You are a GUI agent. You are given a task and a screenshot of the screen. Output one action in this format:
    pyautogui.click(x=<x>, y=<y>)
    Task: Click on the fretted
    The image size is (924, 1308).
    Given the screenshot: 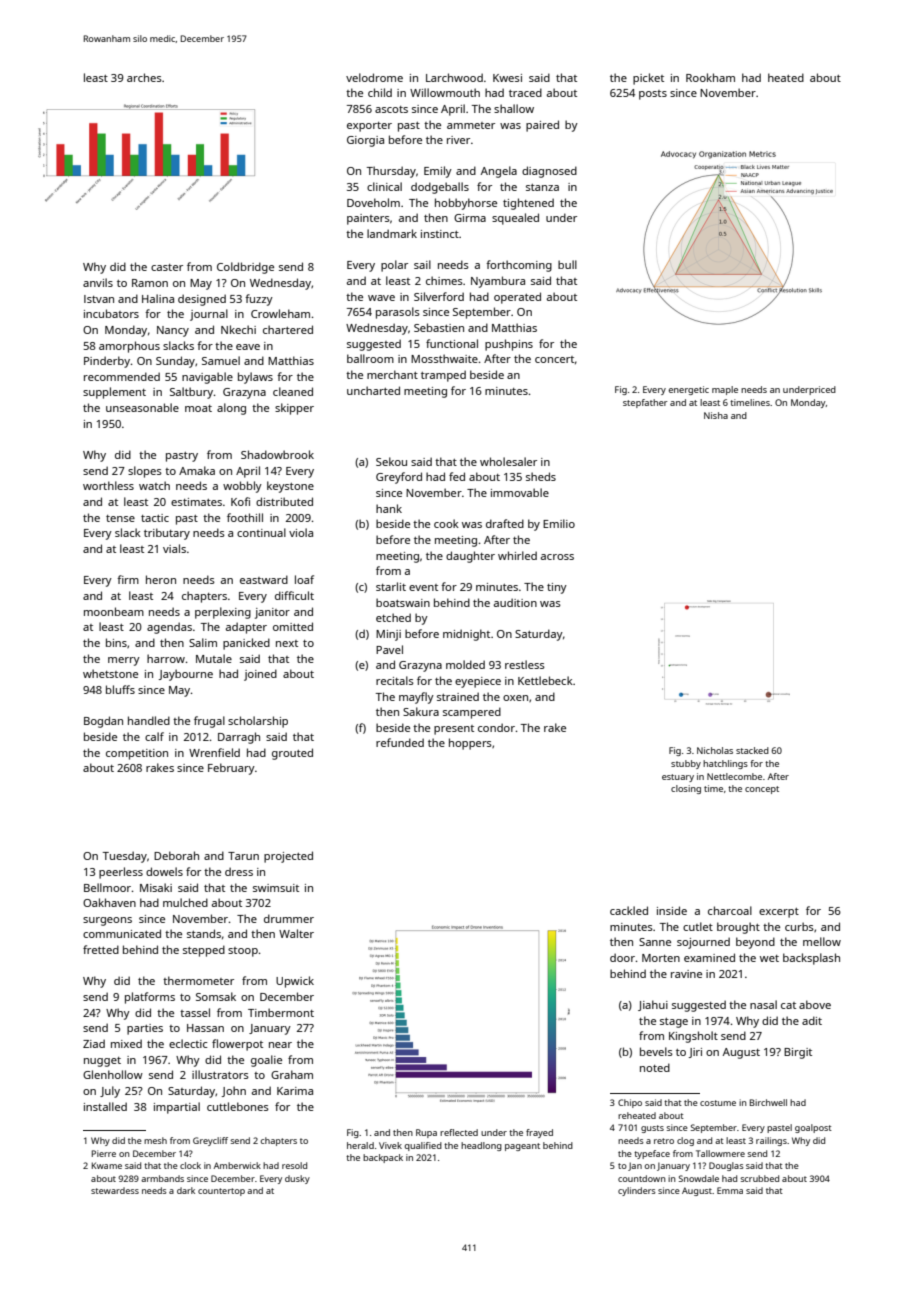 What is the action you would take?
    pyautogui.click(x=101, y=949)
